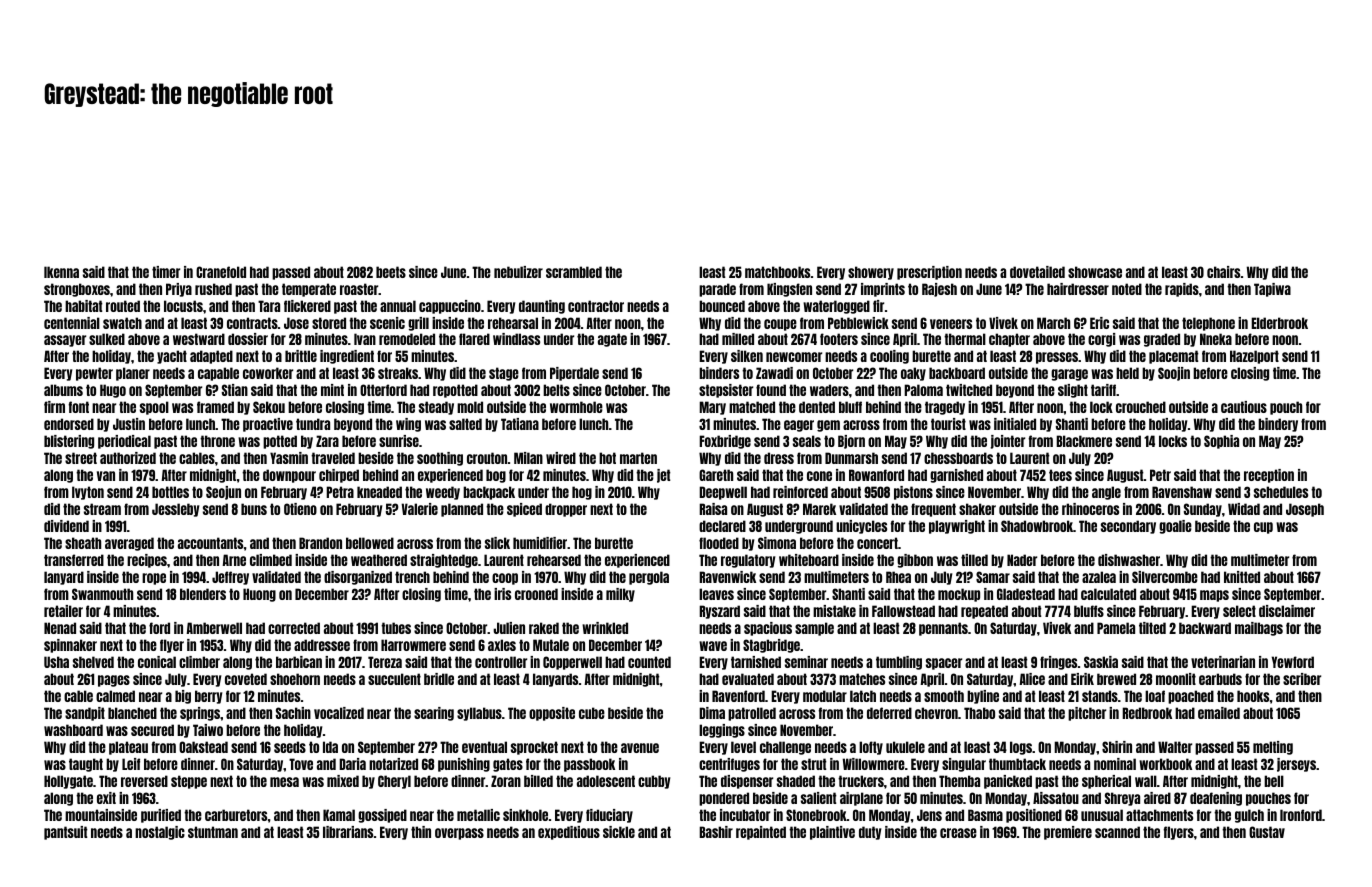 The height and width of the screenshot is (887, 1372). I want to click on sinkhole, so click(525, 815).
